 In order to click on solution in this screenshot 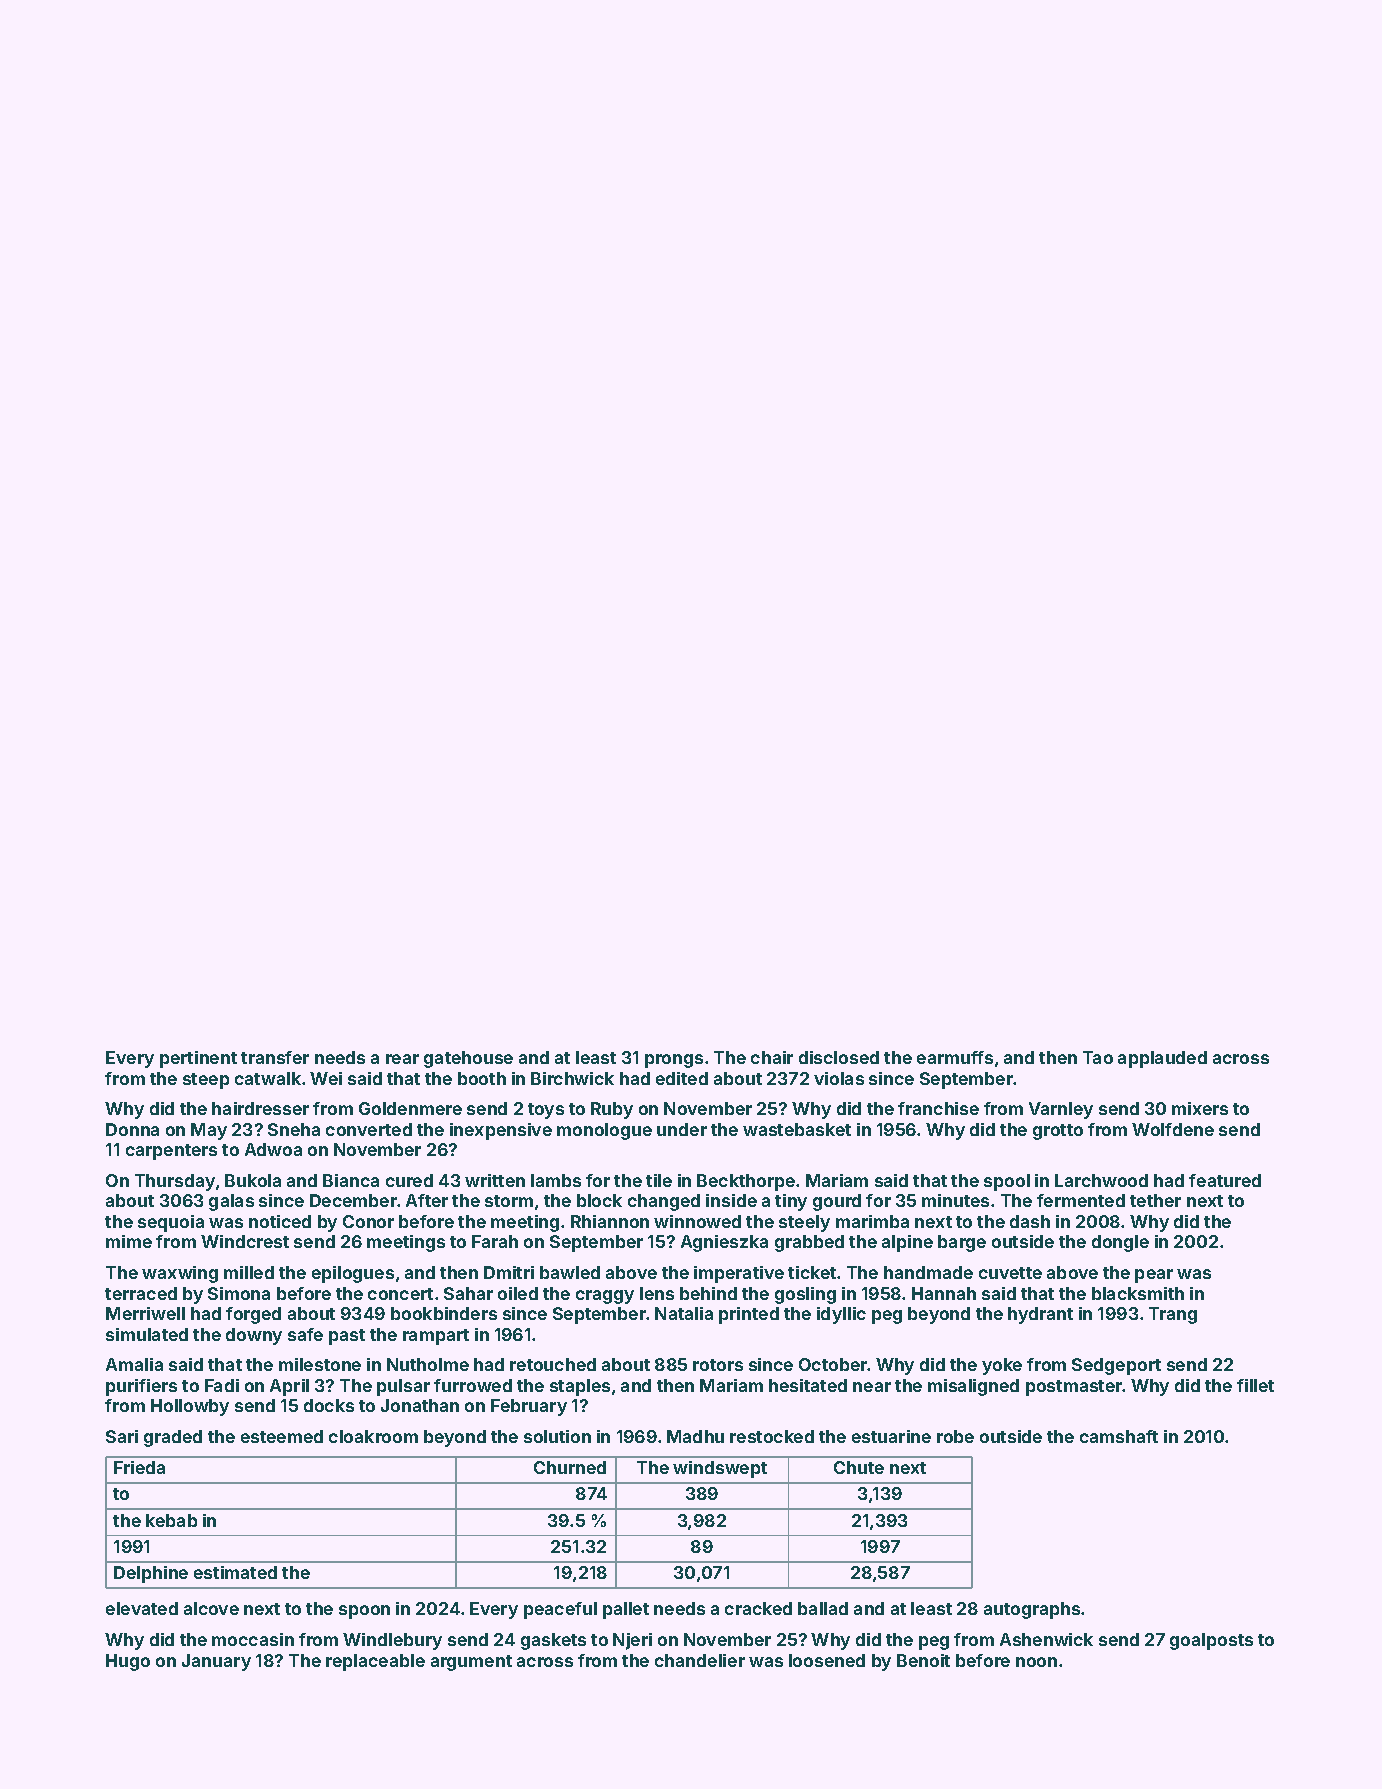, I will do `click(557, 1436)`.
